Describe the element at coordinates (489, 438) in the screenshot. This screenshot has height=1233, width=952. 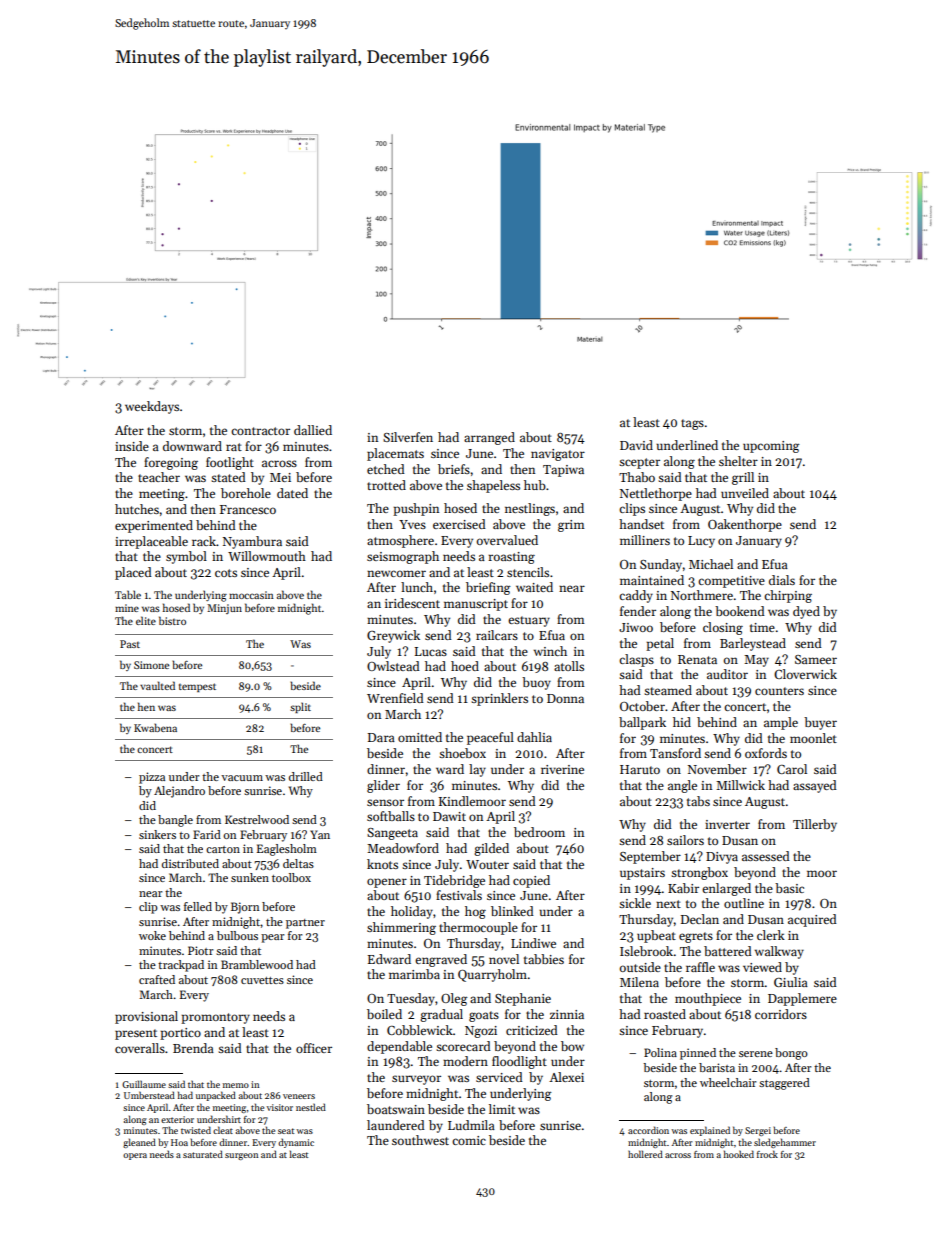
I see `arranged` at that location.
